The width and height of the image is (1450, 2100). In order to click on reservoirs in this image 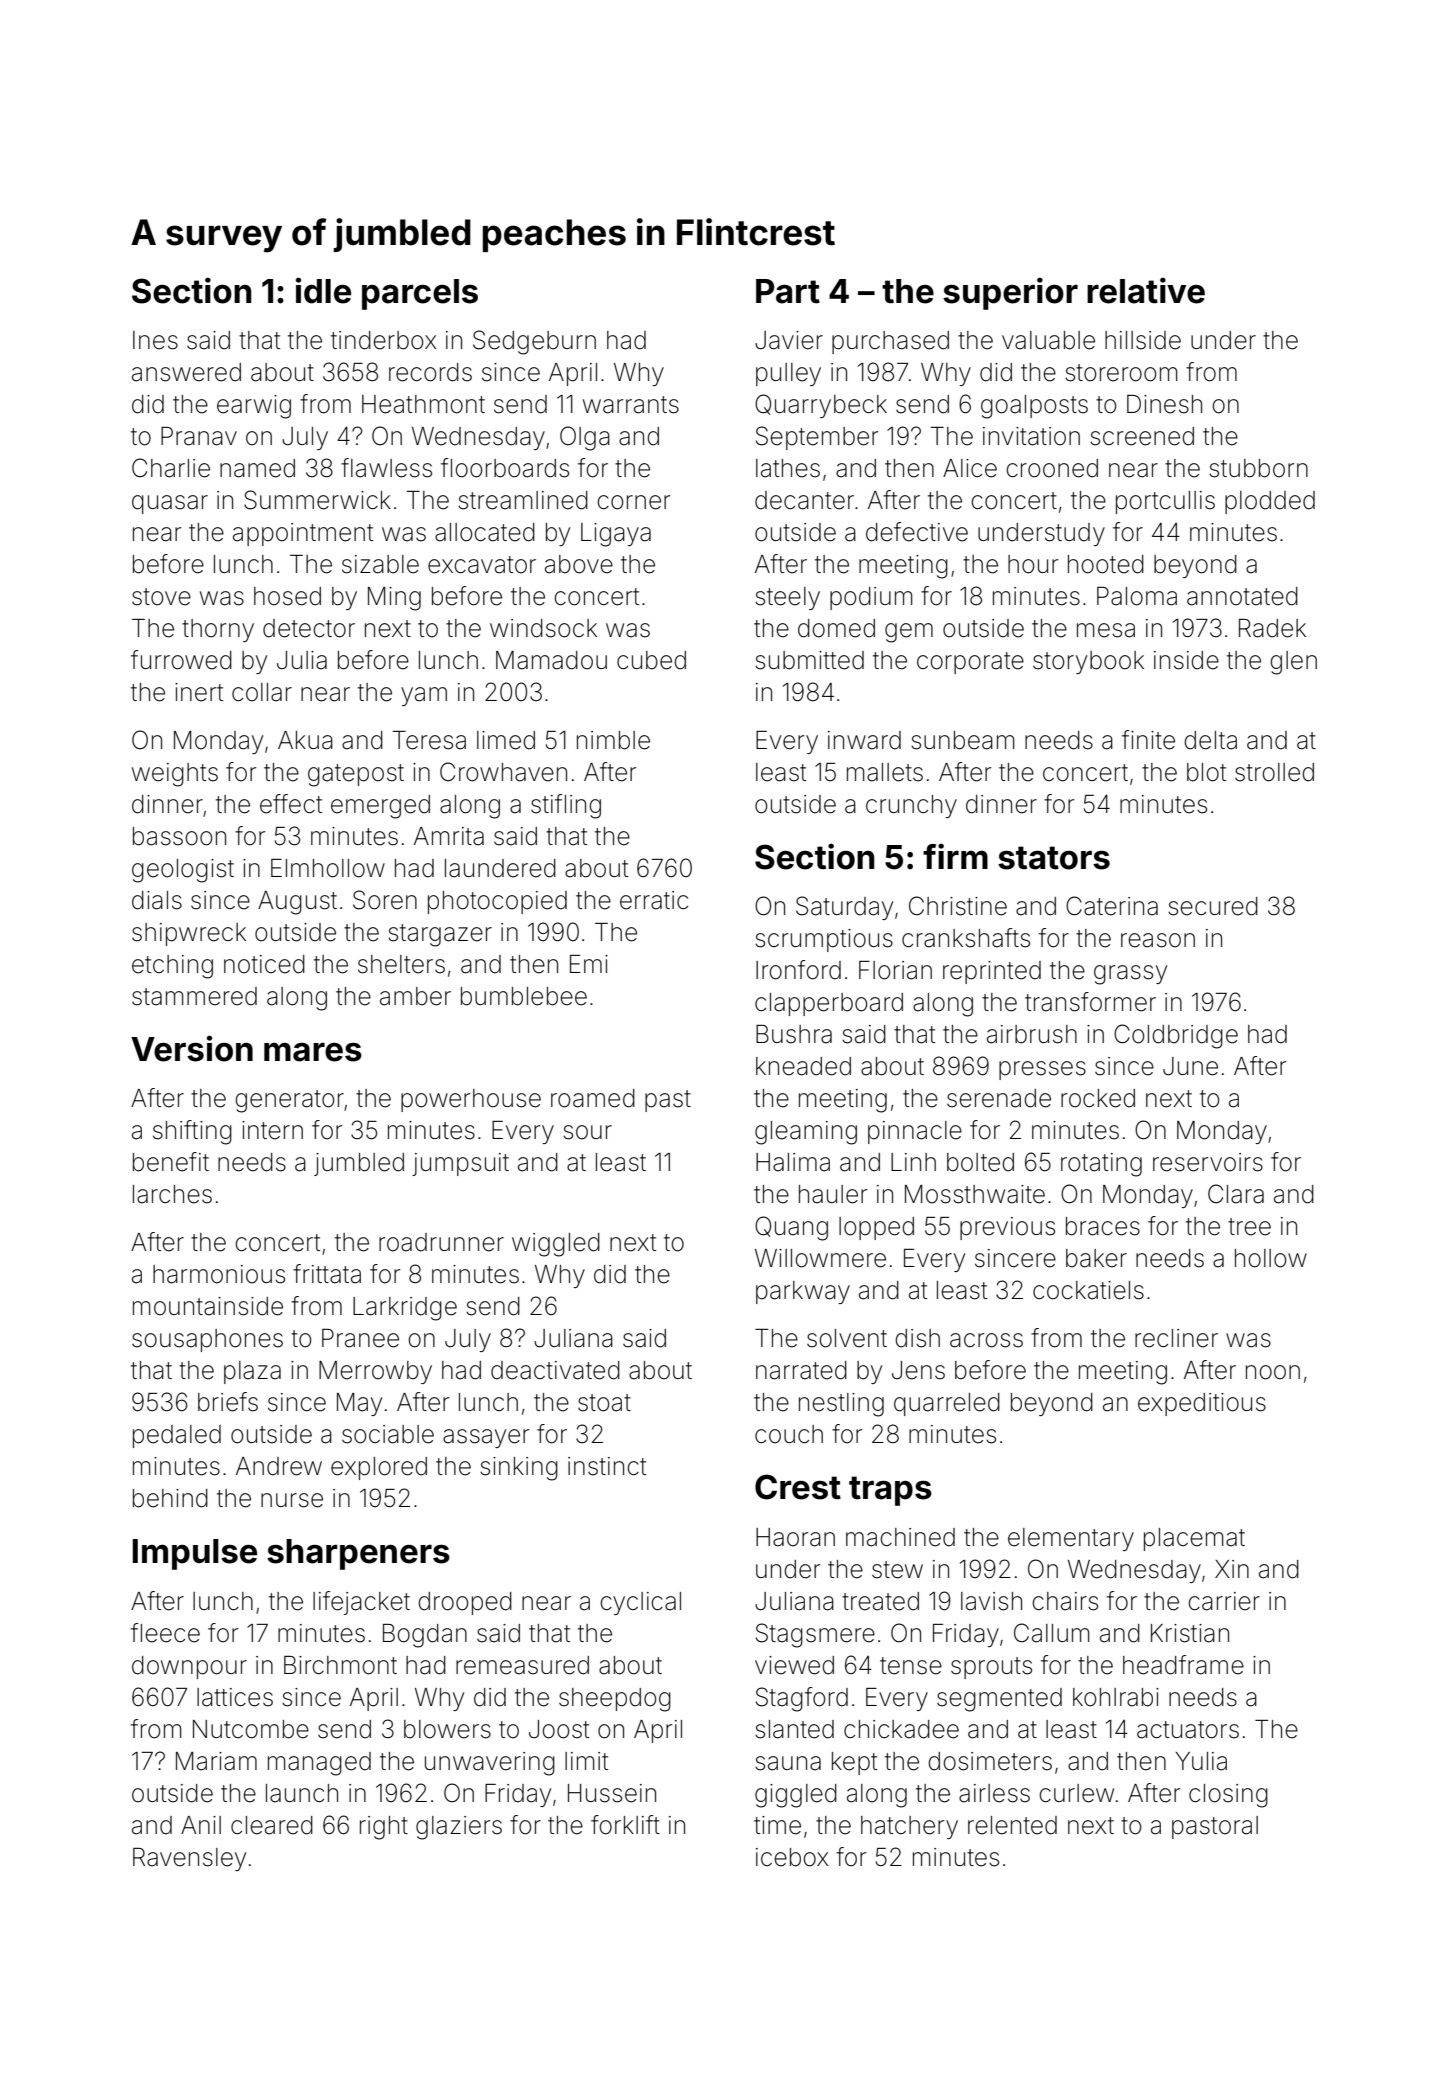, I will do `click(1208, 1162)`.
